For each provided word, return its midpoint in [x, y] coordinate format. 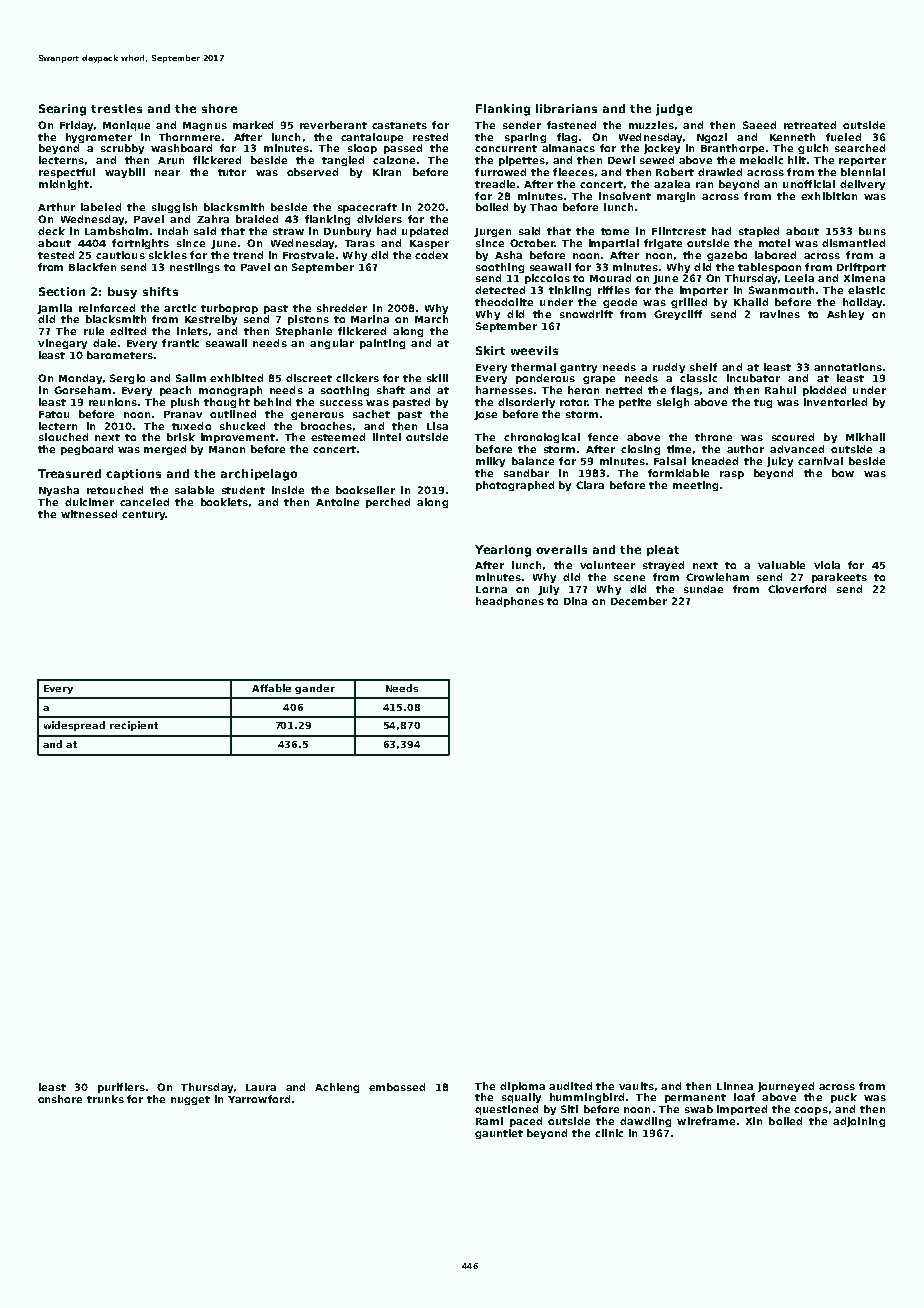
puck [844, 1098]
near [167, 173]
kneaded [715, 461]
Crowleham [717, 577]
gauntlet [499, 1134]
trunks [105, 1099]
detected [500, 290]
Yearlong [503, 551]
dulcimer [89, 502]
